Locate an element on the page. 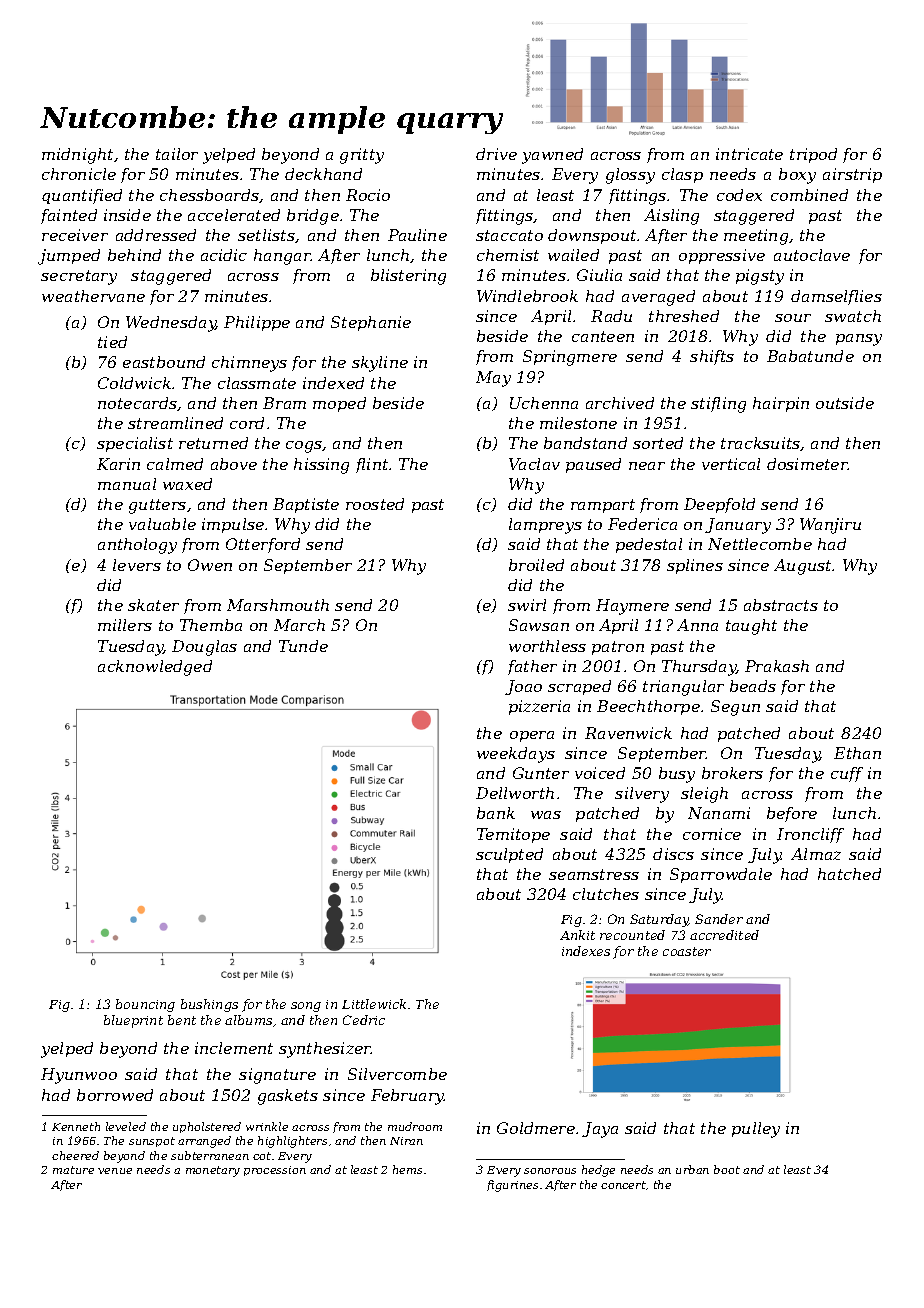 Image resolution: width=924 pixels, height=1308 pixels. busy is located at coordinates (677, 775).
